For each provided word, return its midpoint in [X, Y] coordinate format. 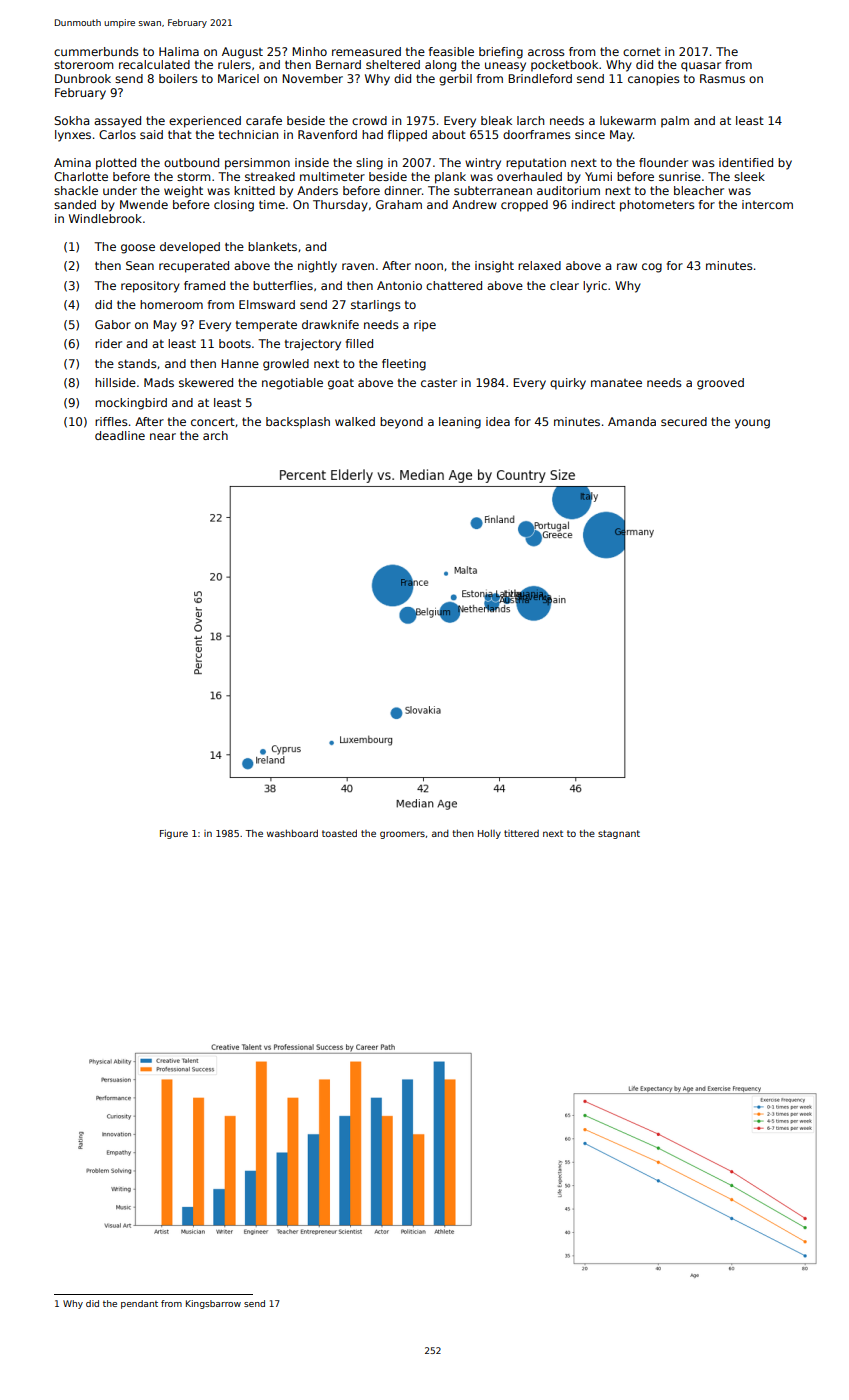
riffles [111, 421]
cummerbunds [96, 51]
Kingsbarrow [213, 1304]
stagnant [619, 834]
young [752, 424]
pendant [139, 1304]
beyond [401, 423]
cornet [642, 51]
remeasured [366, 51]
